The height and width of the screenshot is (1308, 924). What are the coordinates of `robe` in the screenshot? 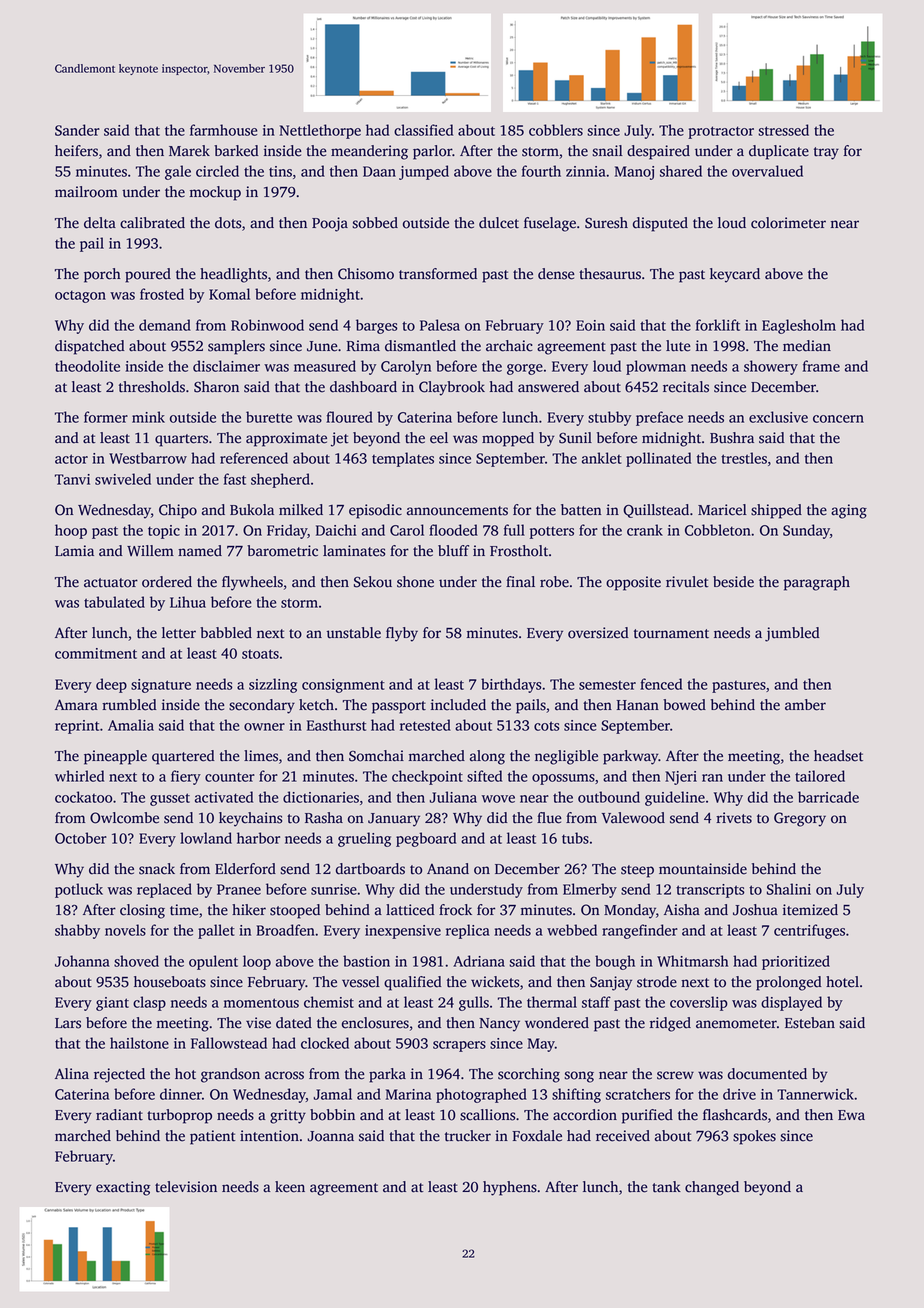 It's located at (554, 582).
